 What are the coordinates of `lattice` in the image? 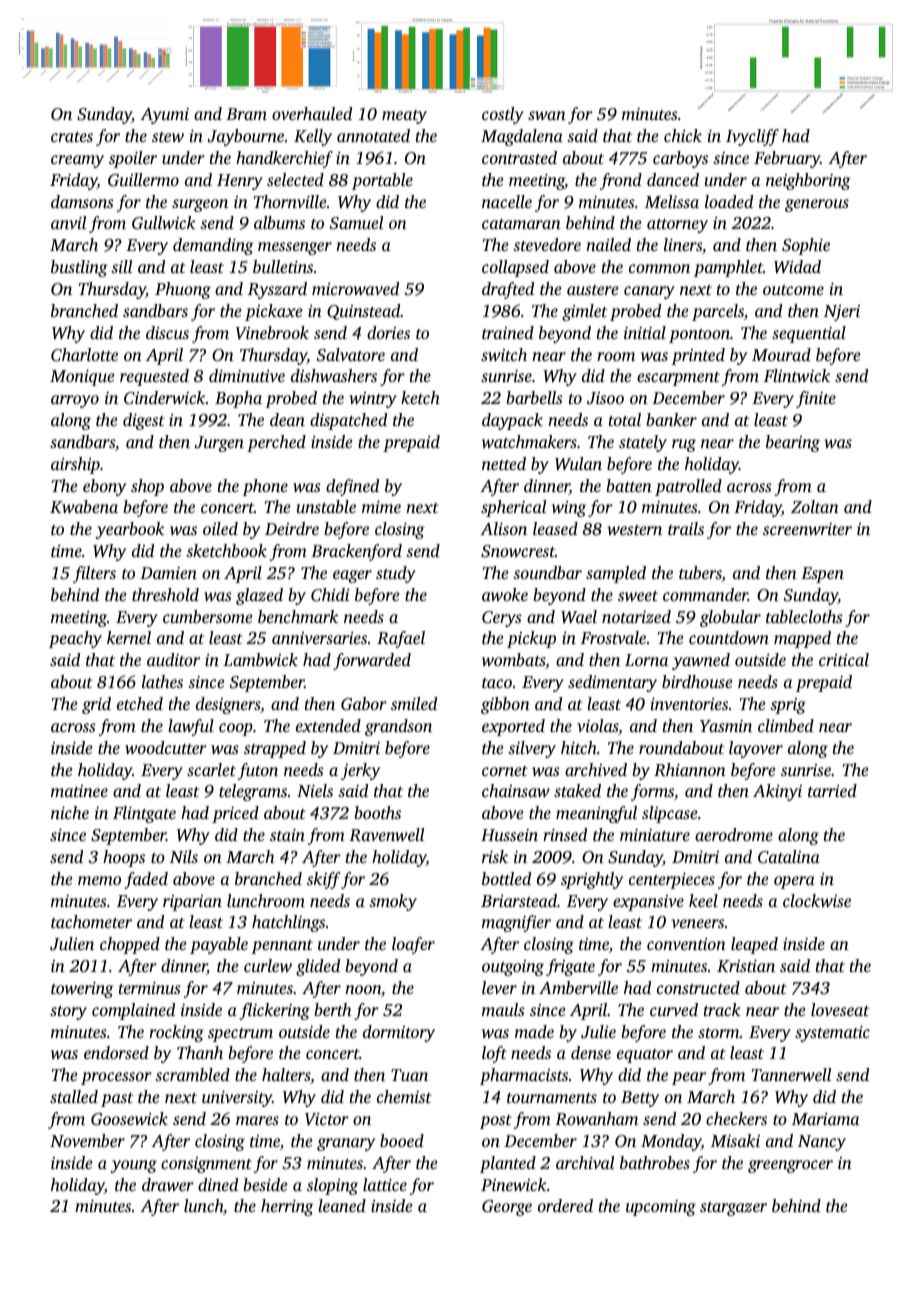 It's located at (385, 1184).
